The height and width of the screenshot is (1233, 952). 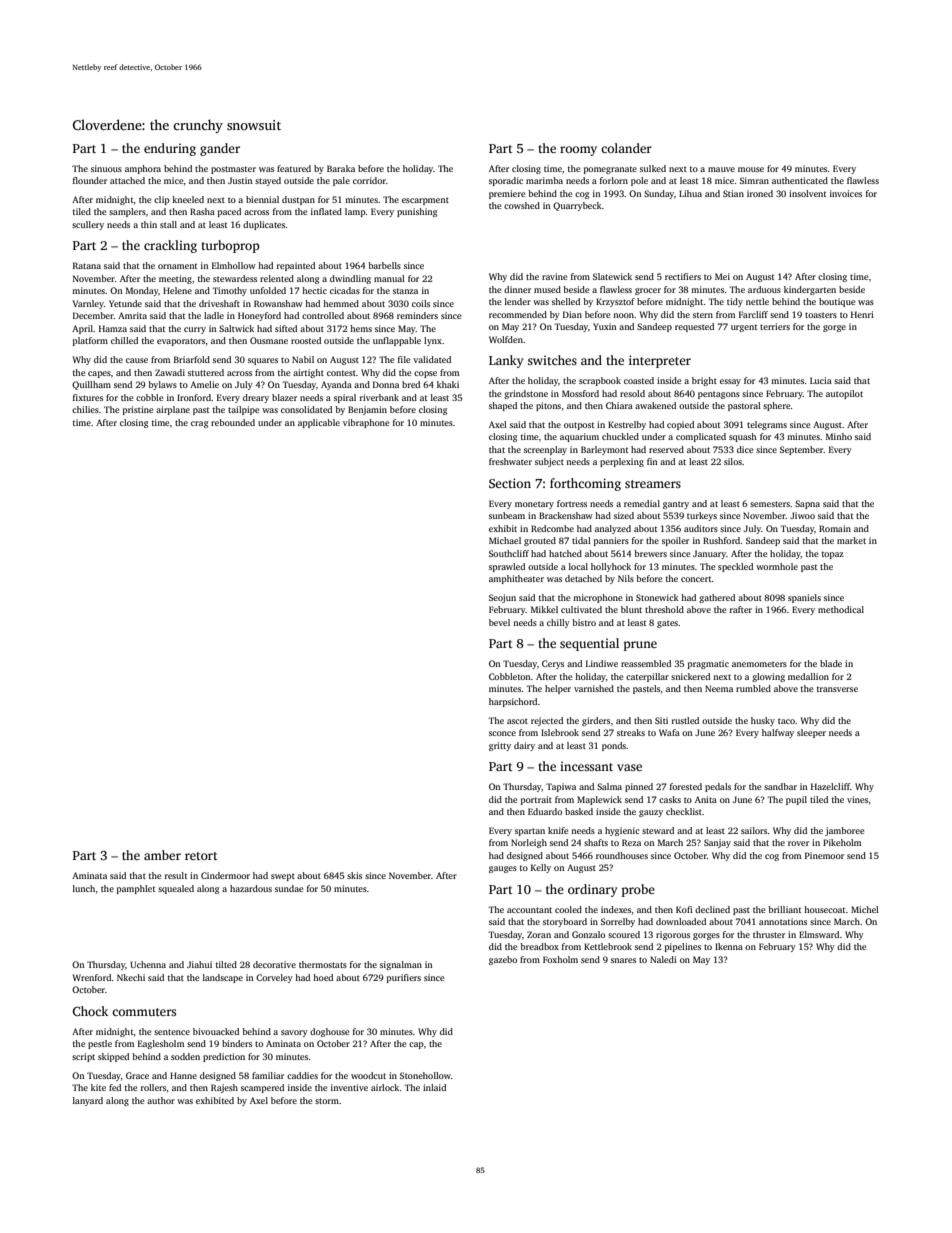 What do you see at coordinates (846, 193) in the screenshot?
I see `invoices` at bounding box center [846, 193].
